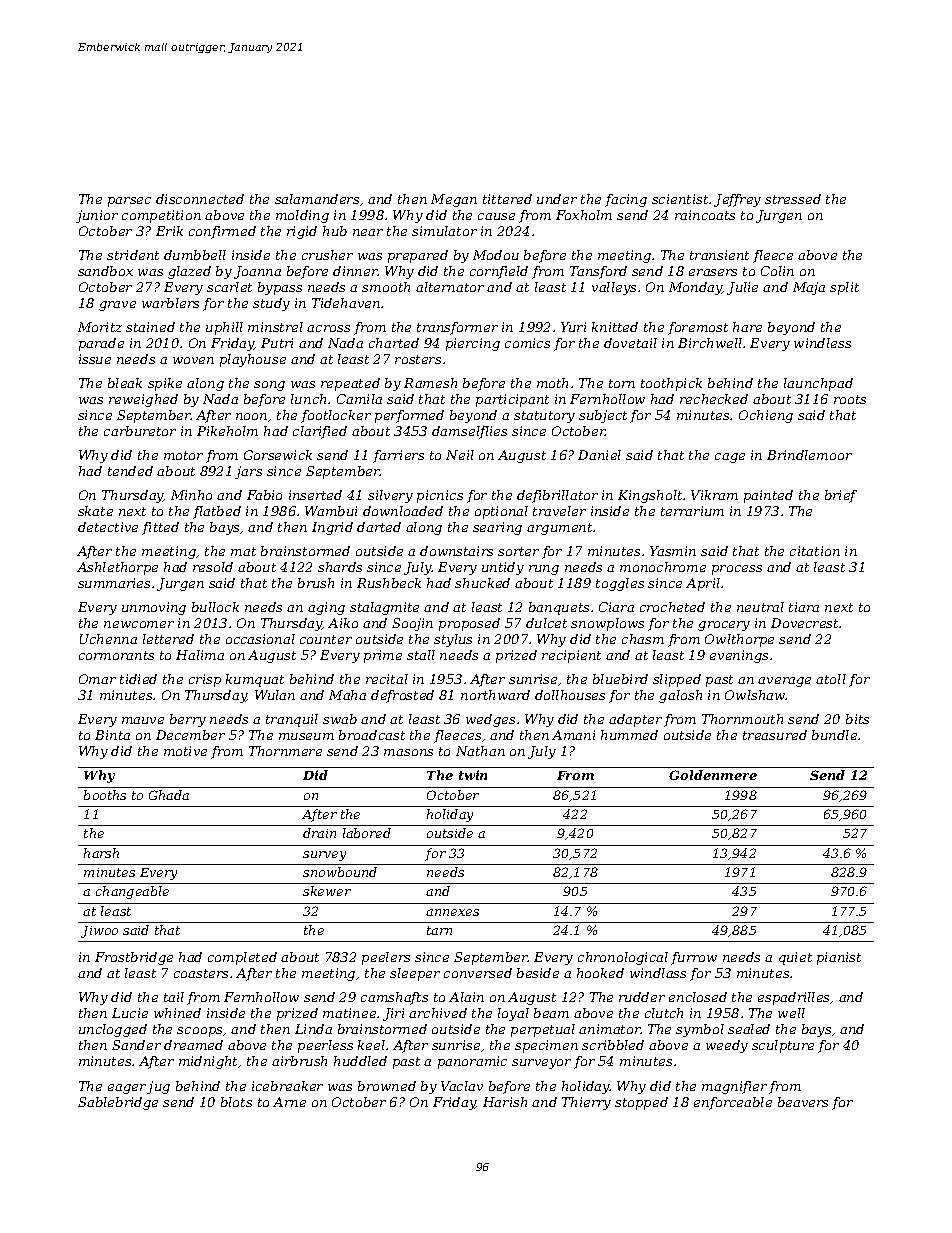  Describe the element at coordinates (805, 623) in the screenshot. I see `Dovecrest` at that location.
